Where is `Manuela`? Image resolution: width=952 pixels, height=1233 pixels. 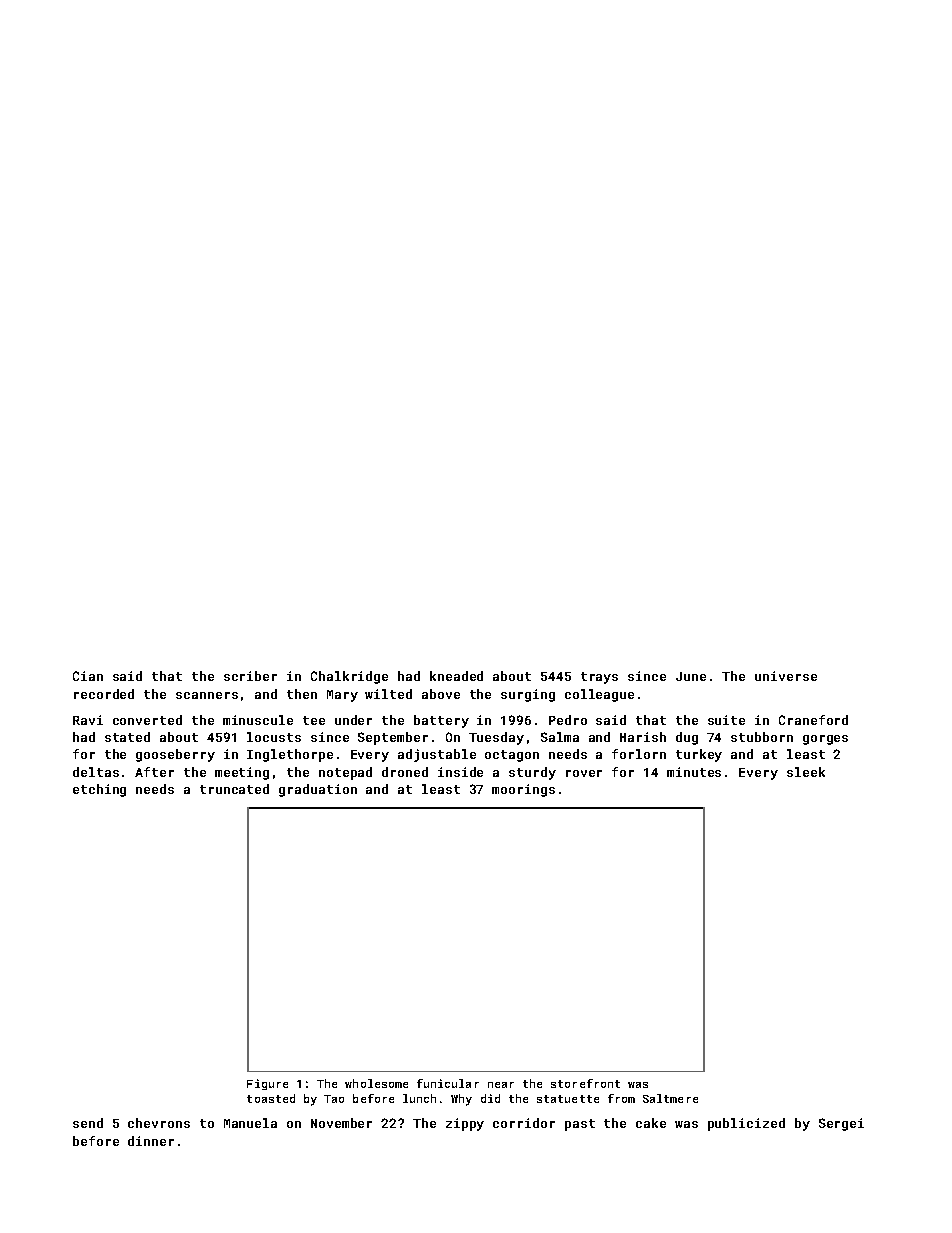 Manuela is located at coordinates (250, 1123).
